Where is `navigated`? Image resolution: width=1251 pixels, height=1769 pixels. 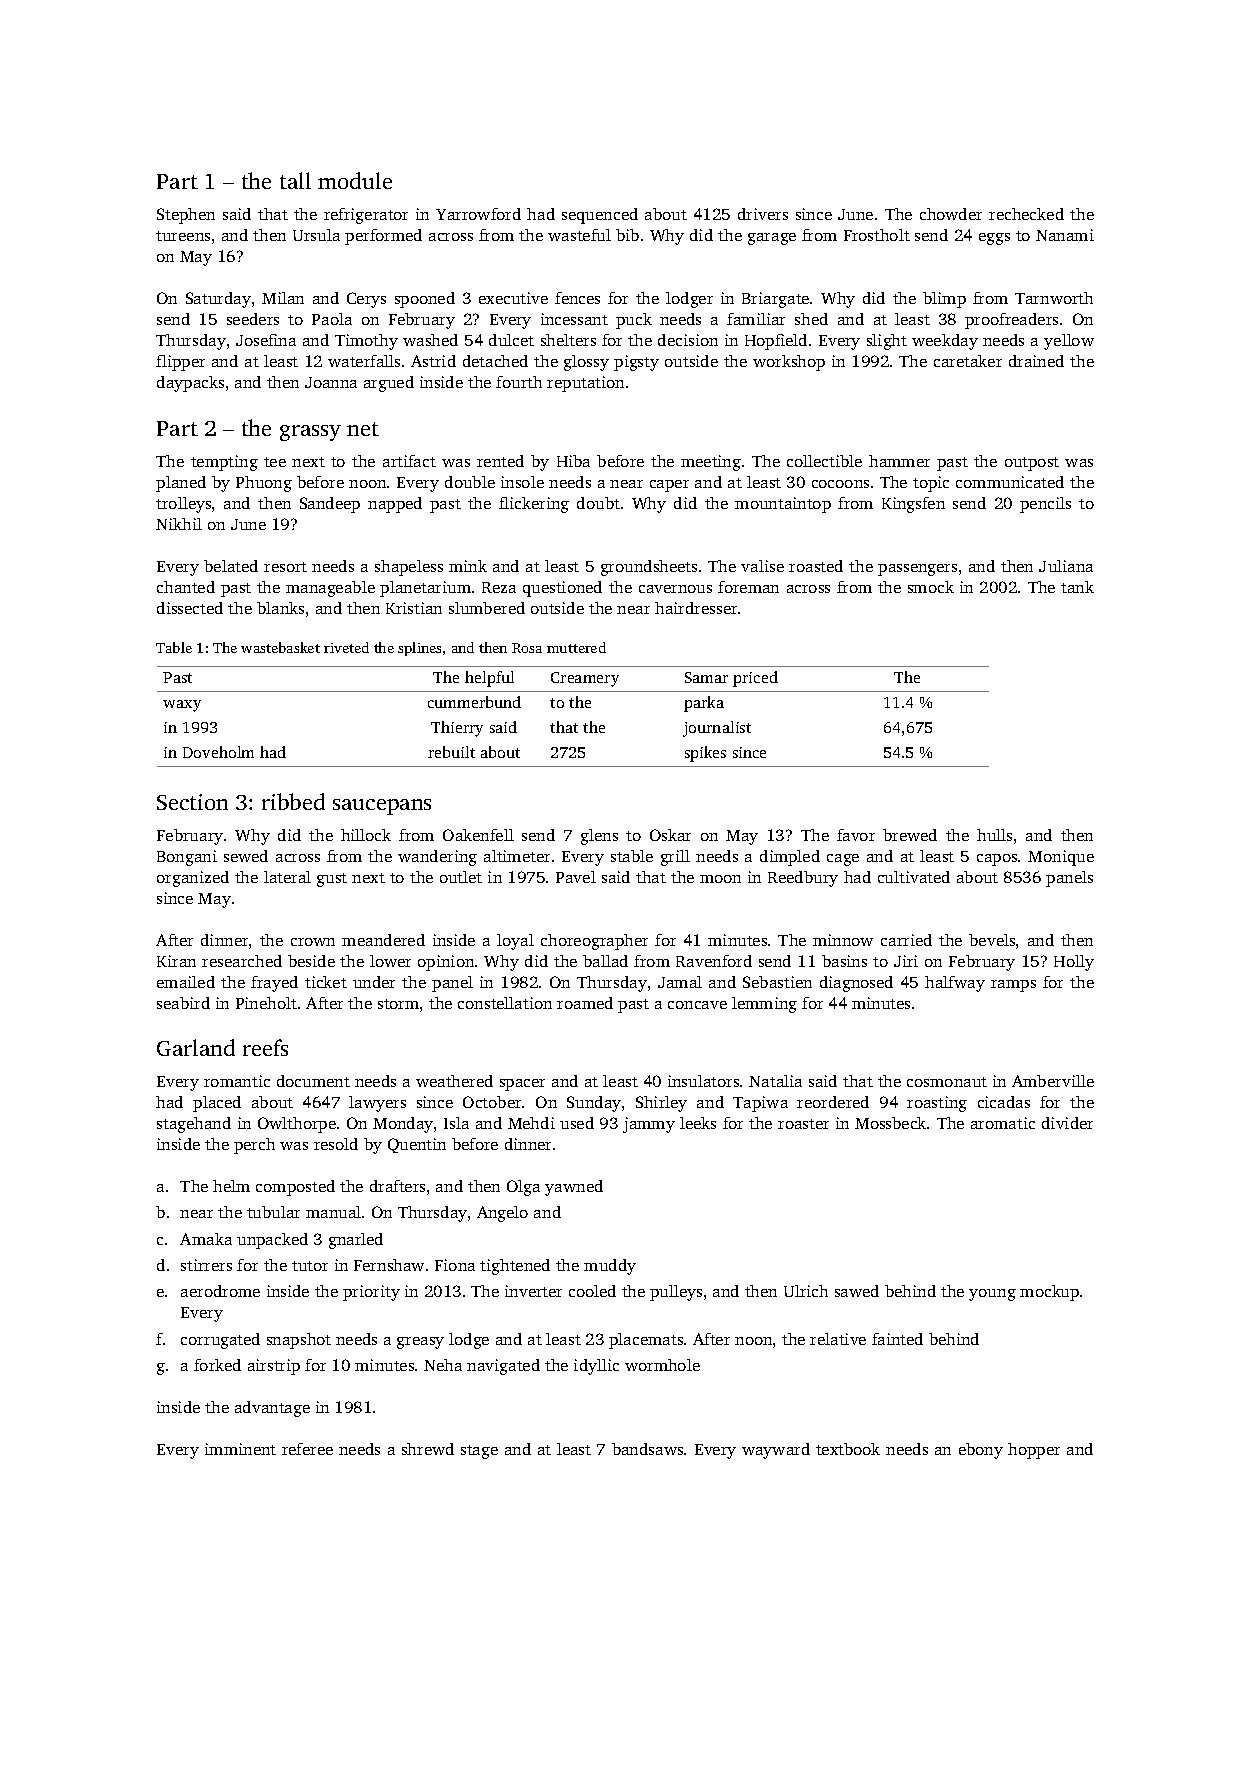 navigated is located at coordinates (503, 1367).
